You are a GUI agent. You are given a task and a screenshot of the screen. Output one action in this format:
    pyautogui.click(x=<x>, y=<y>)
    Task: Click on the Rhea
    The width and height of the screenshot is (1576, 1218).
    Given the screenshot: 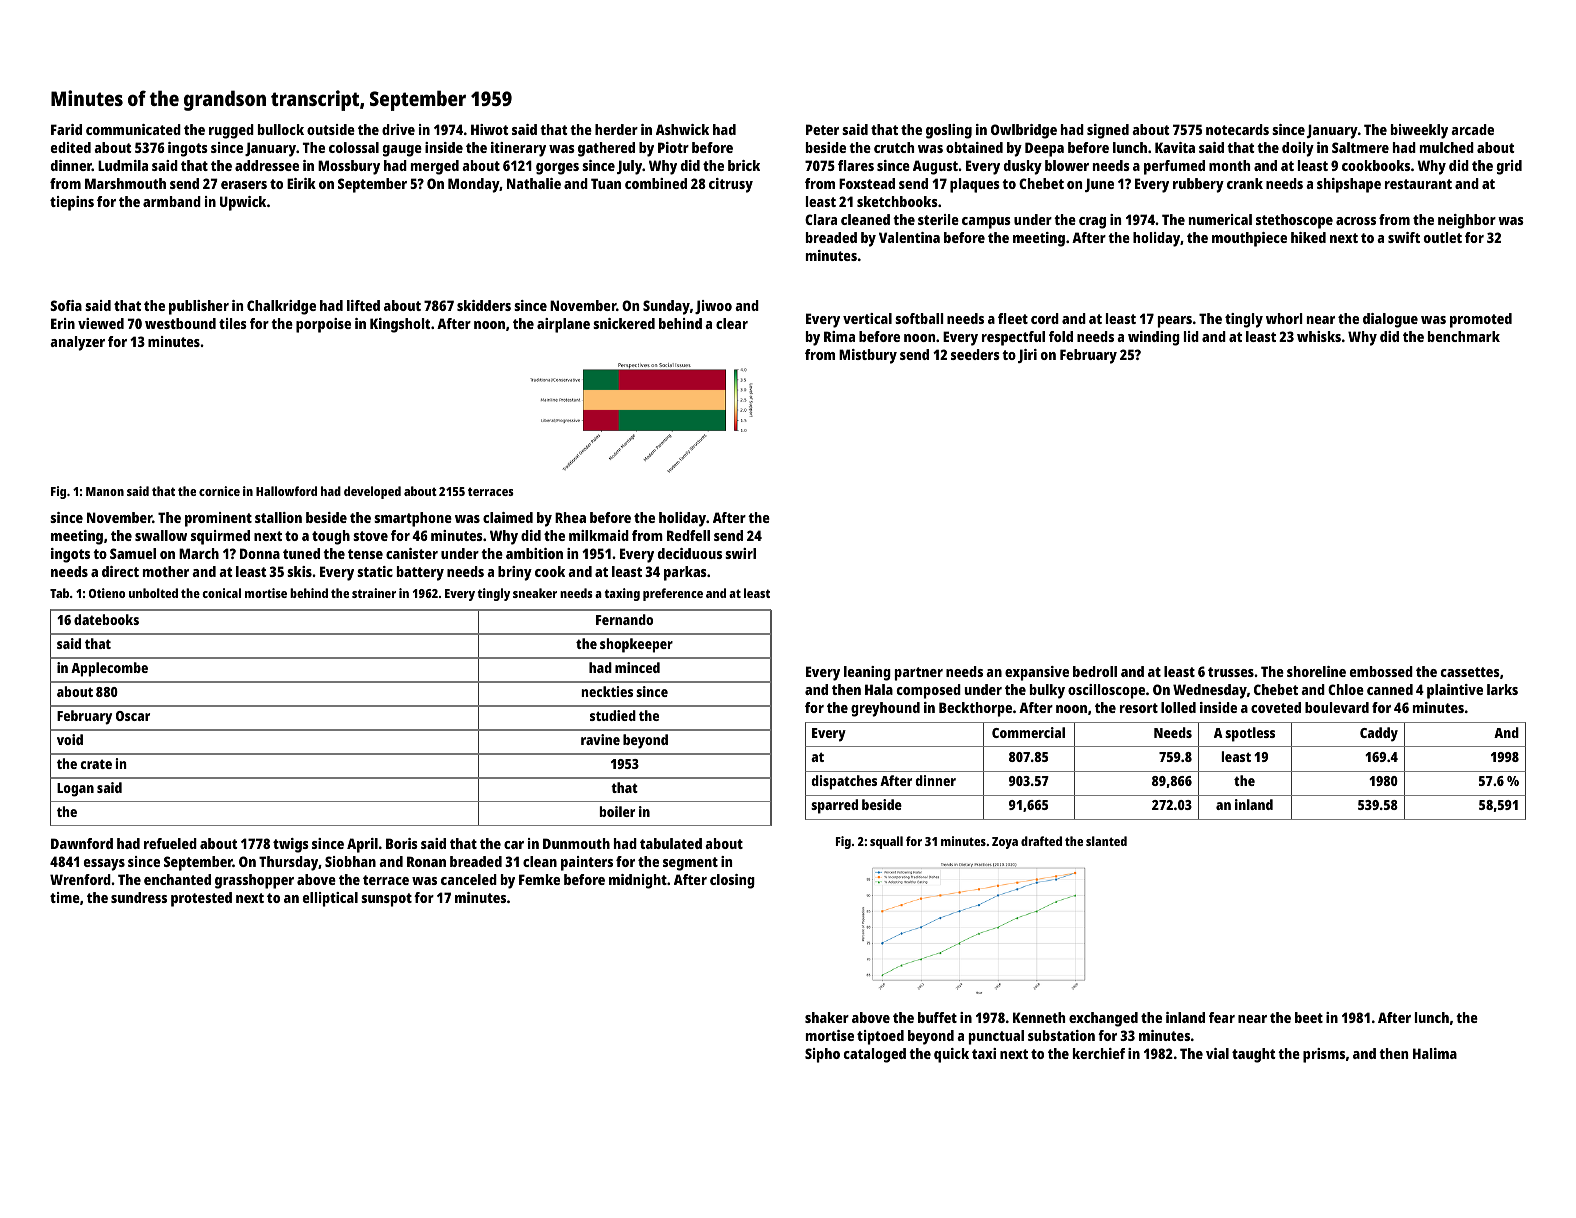 What is the action you would take?
    pyautogui.click(x=570, y=517)
